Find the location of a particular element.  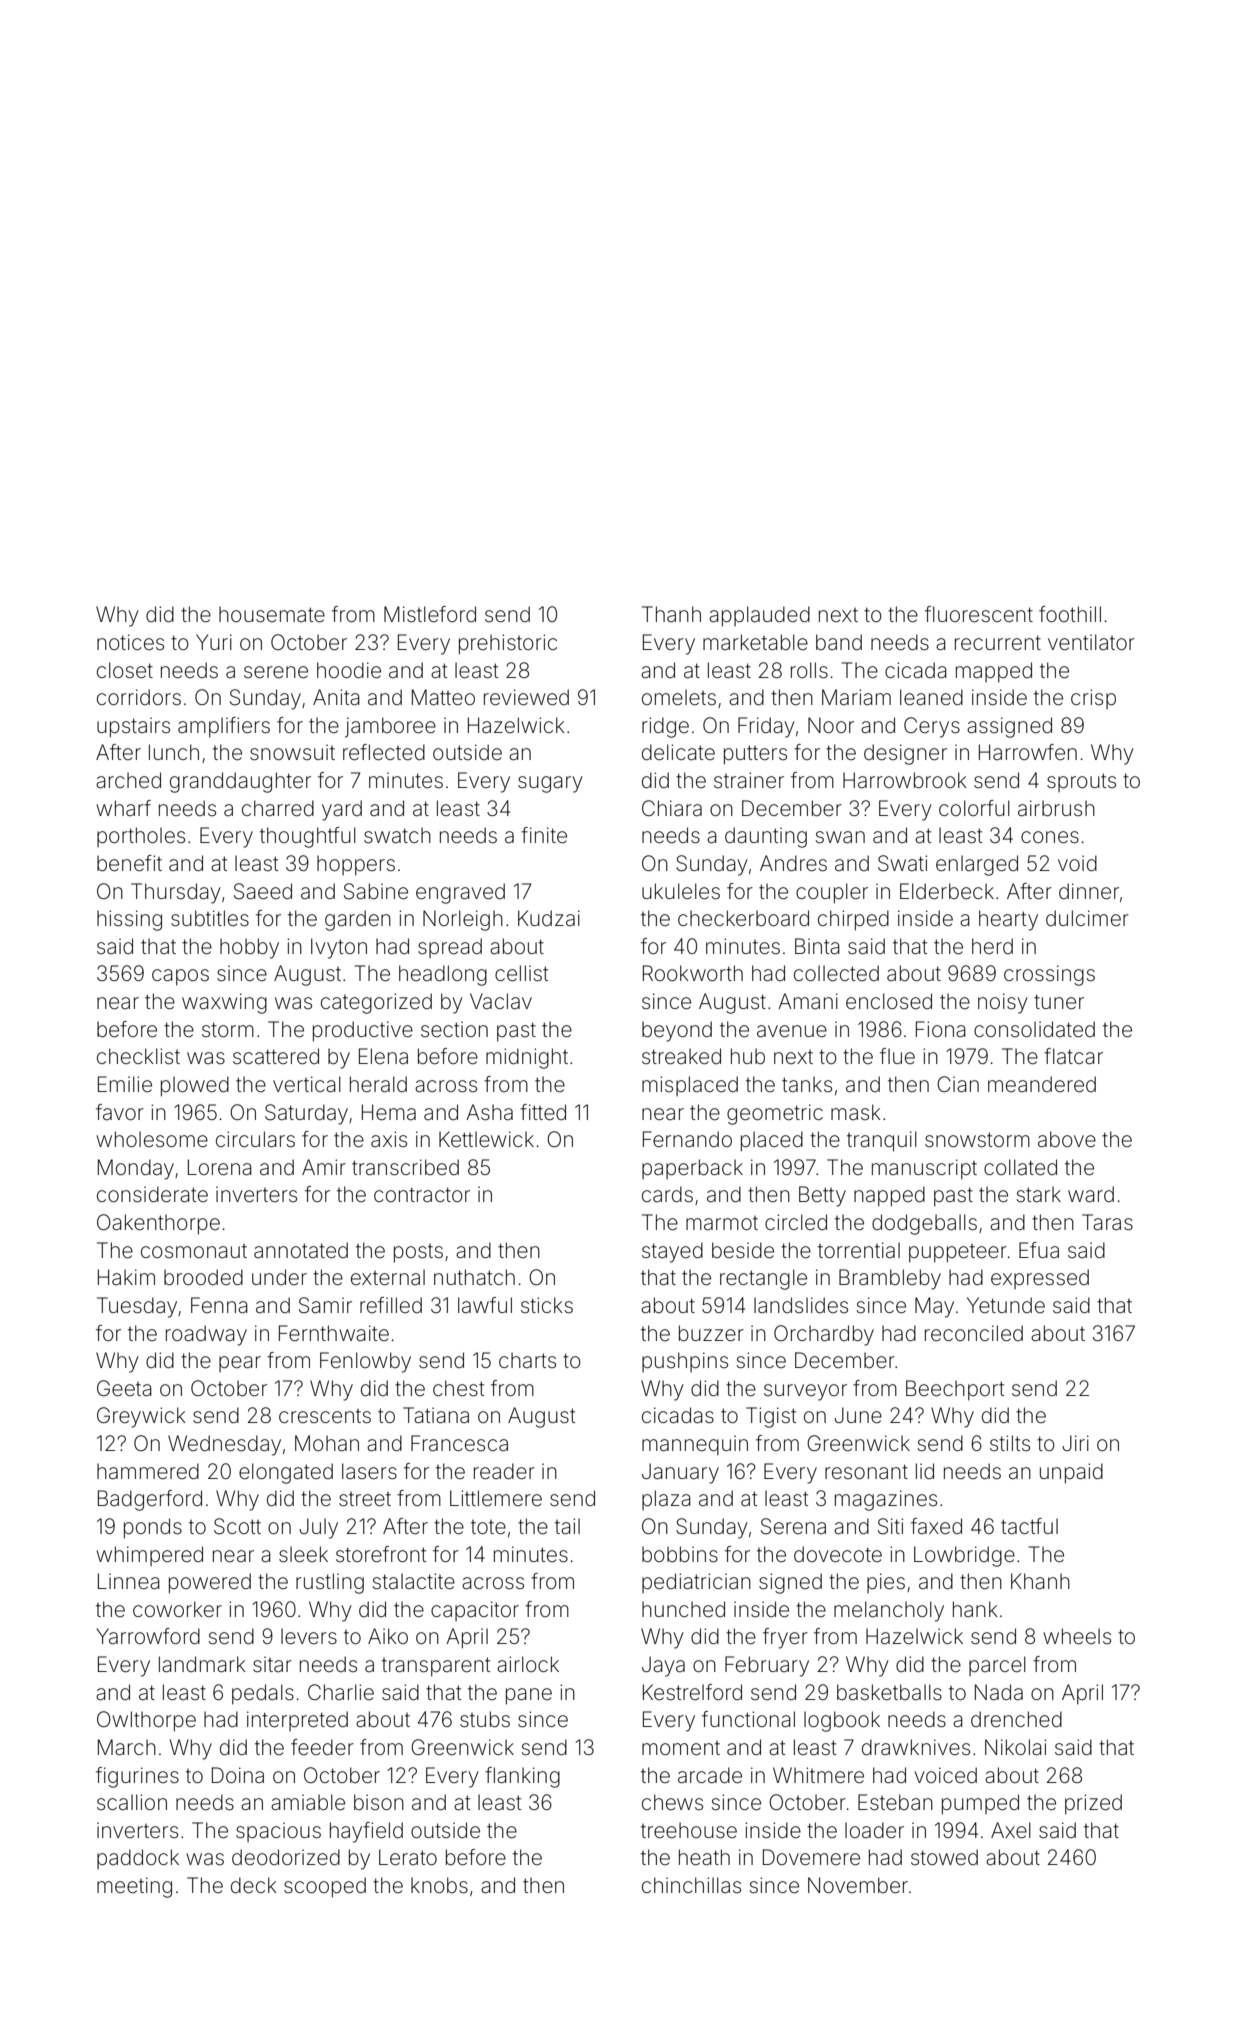

leaned is located at coordinates (931, 697).
